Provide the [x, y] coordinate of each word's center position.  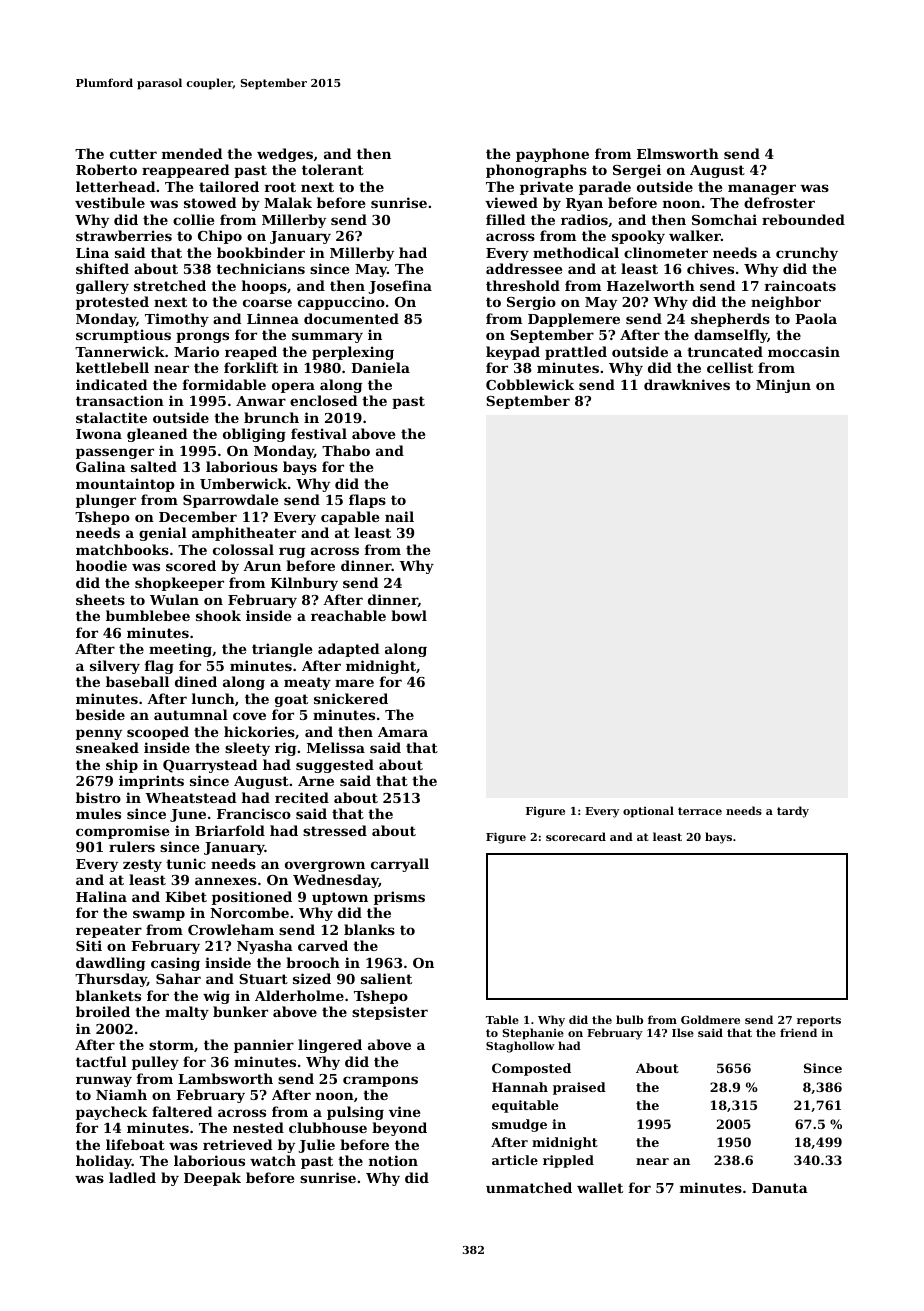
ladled [132, 1177]
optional [648, 812]
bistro [98, 797]
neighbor [786, 303]
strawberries [124, 235]
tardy [793, 812]
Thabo [346, 450]
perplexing [353, 353]
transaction [120, 400]
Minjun [783, 386]
